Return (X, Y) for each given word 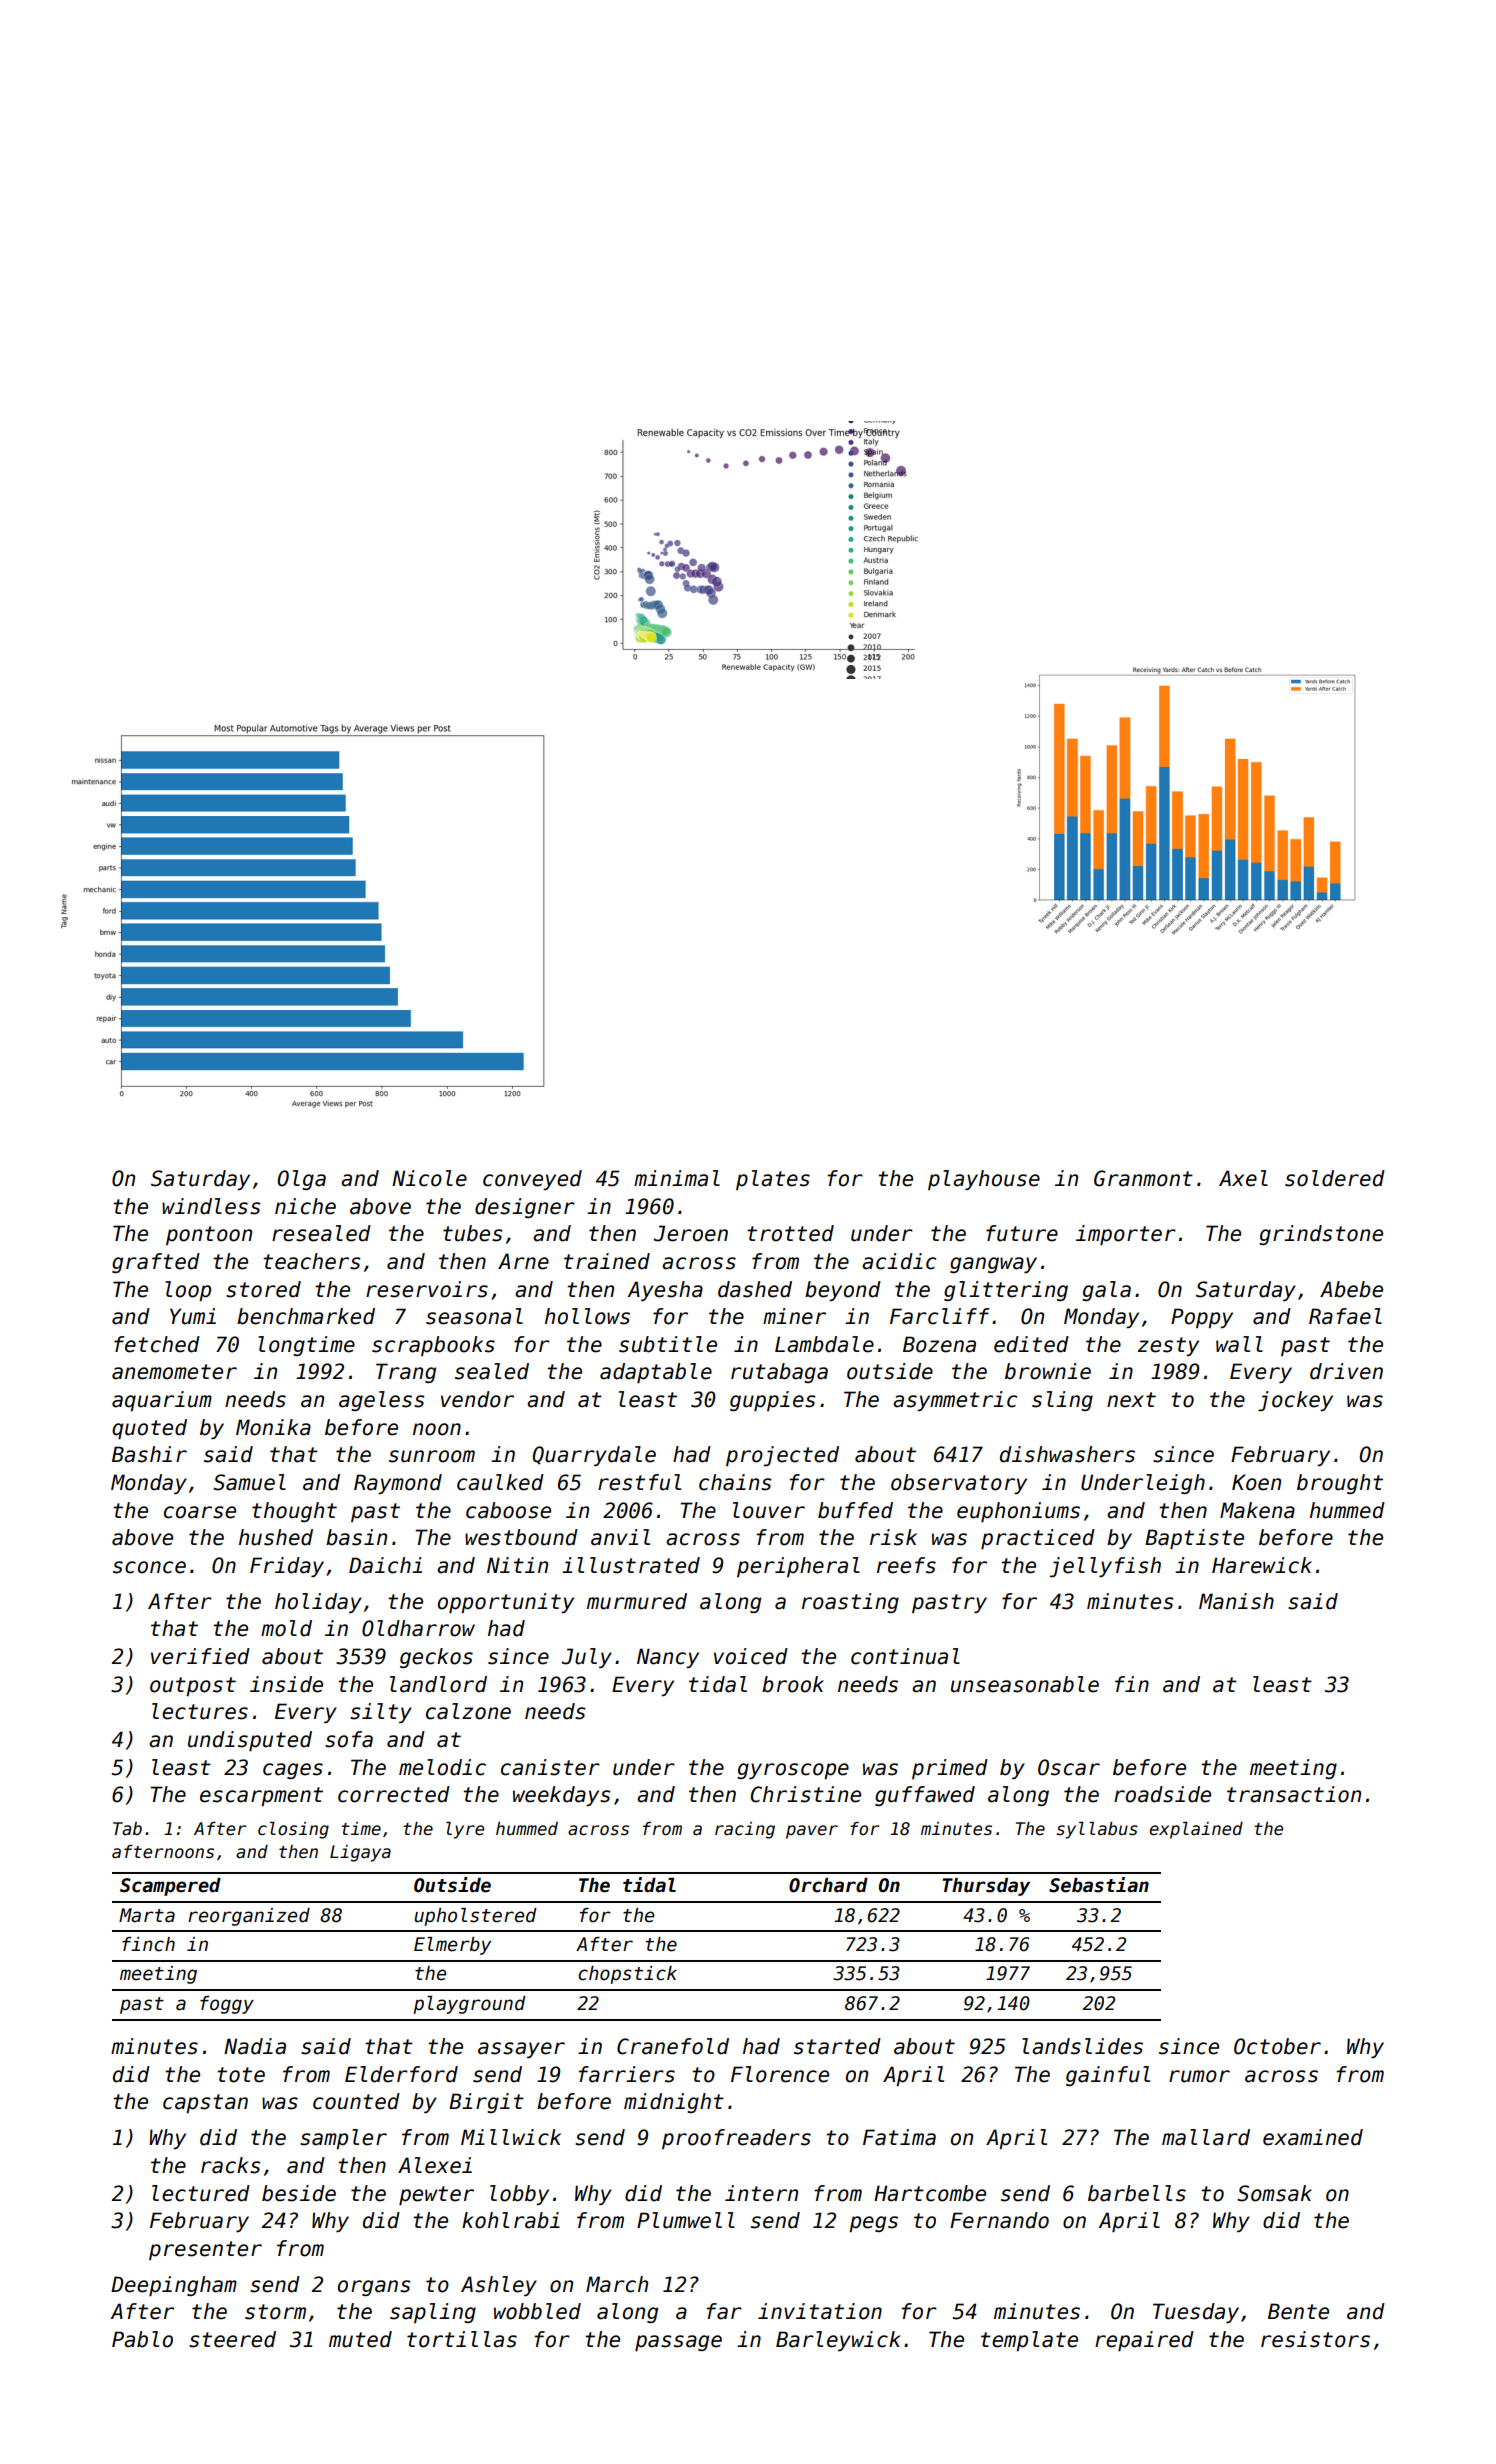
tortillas (462, 2339)
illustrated (631, 1565)
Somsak (1274, 2193)
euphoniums (1018, 1512)
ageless (381, 1401)
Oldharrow (418, 1628)
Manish (1236, 1601)
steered (232, 2339)
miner (794, 1316)
